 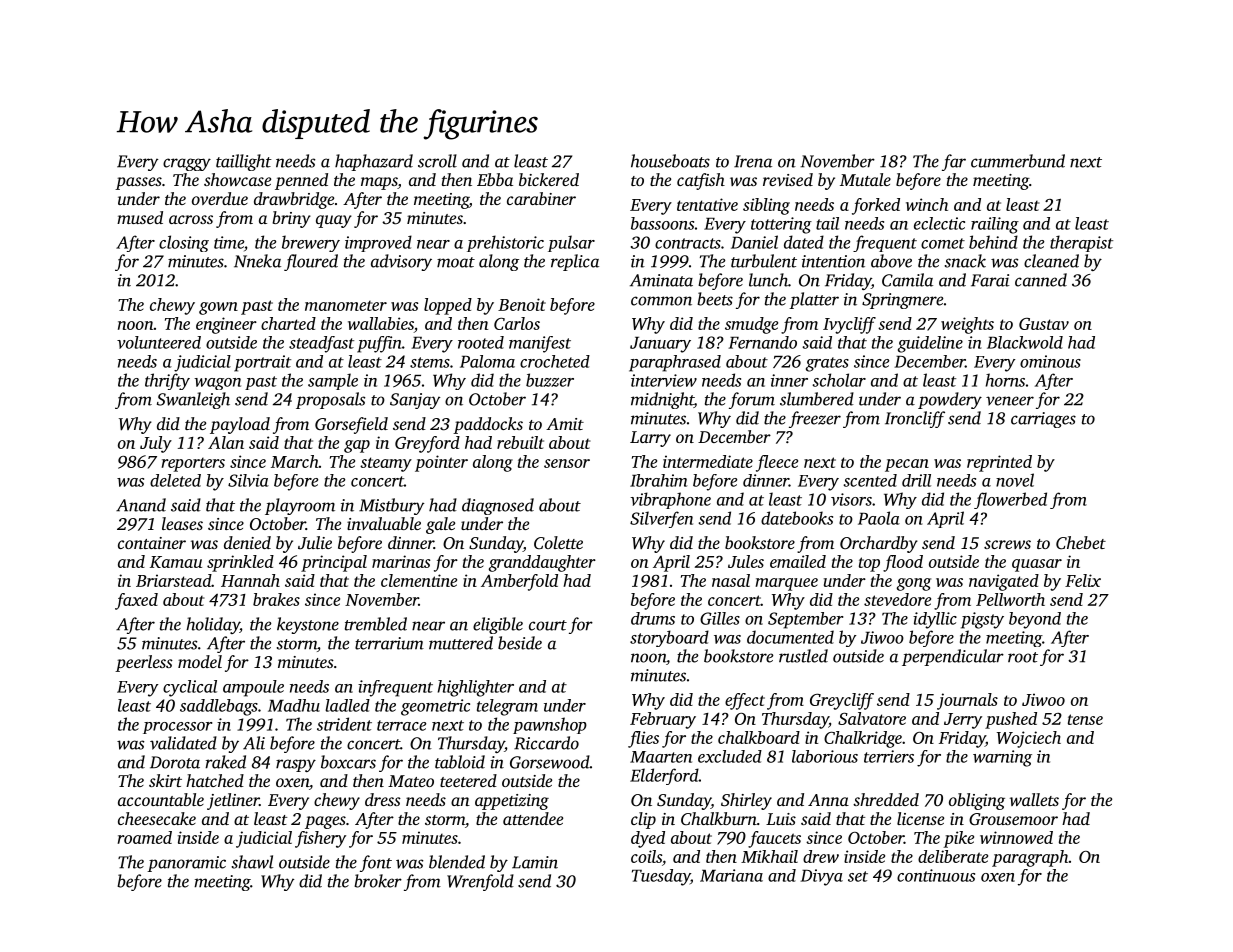 I want to click on Tuesday, so click(x=661, y=877).
